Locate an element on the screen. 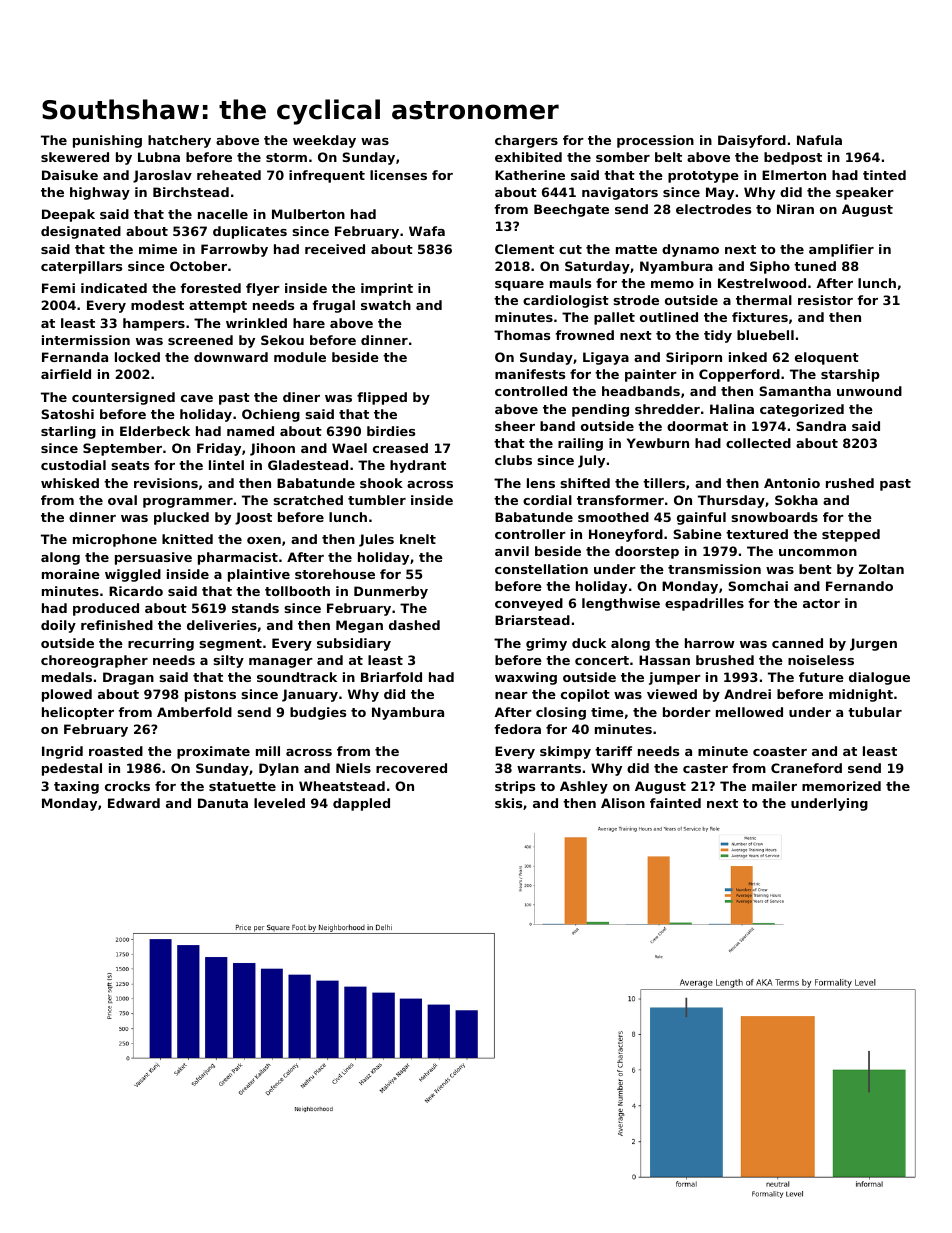  Briarstead is located at coordinates (532, 620).
